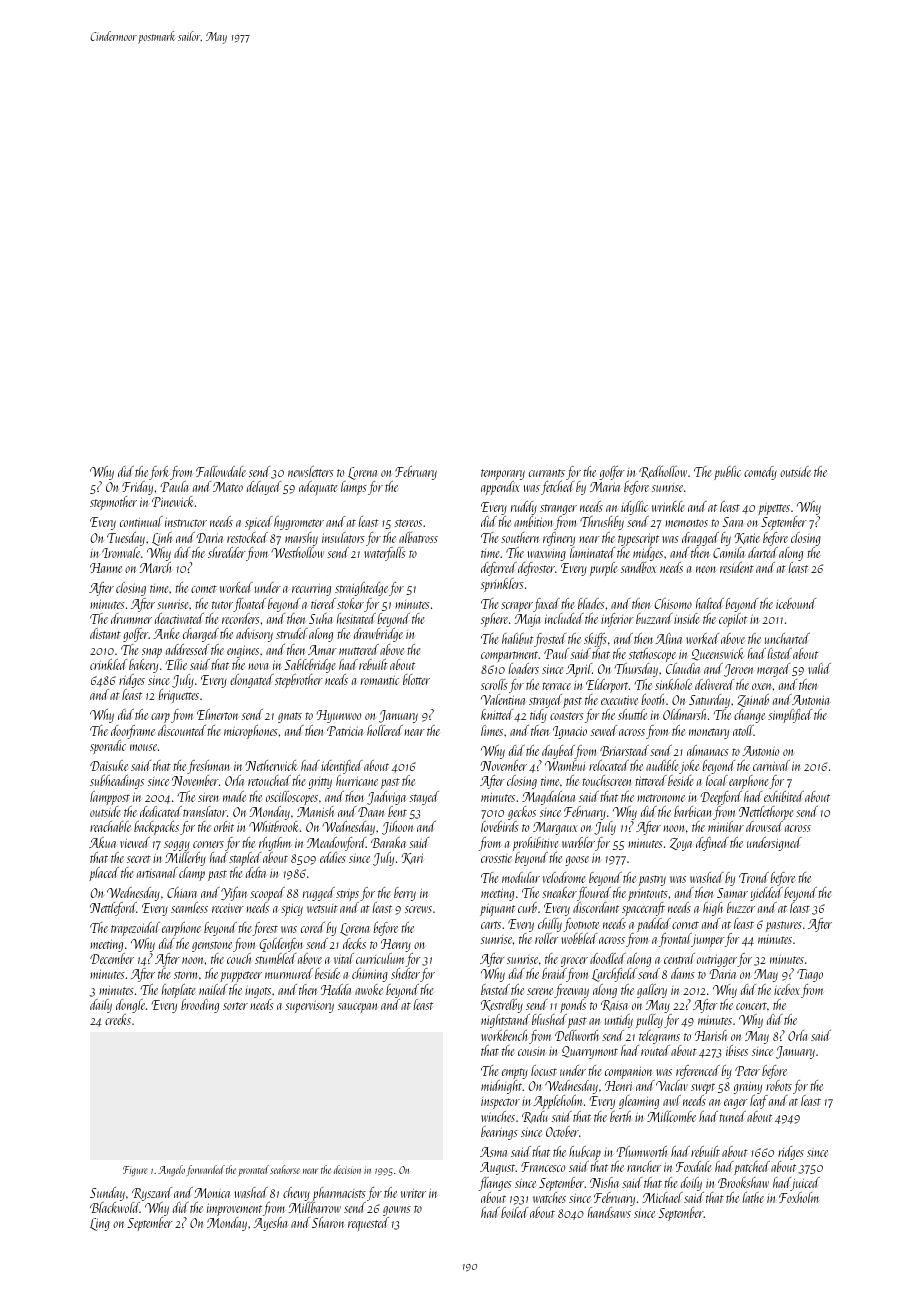 The image size is (924, 1308). Describe the element at coordinates (252, 681) in the image. I see `elongated` at that location.
